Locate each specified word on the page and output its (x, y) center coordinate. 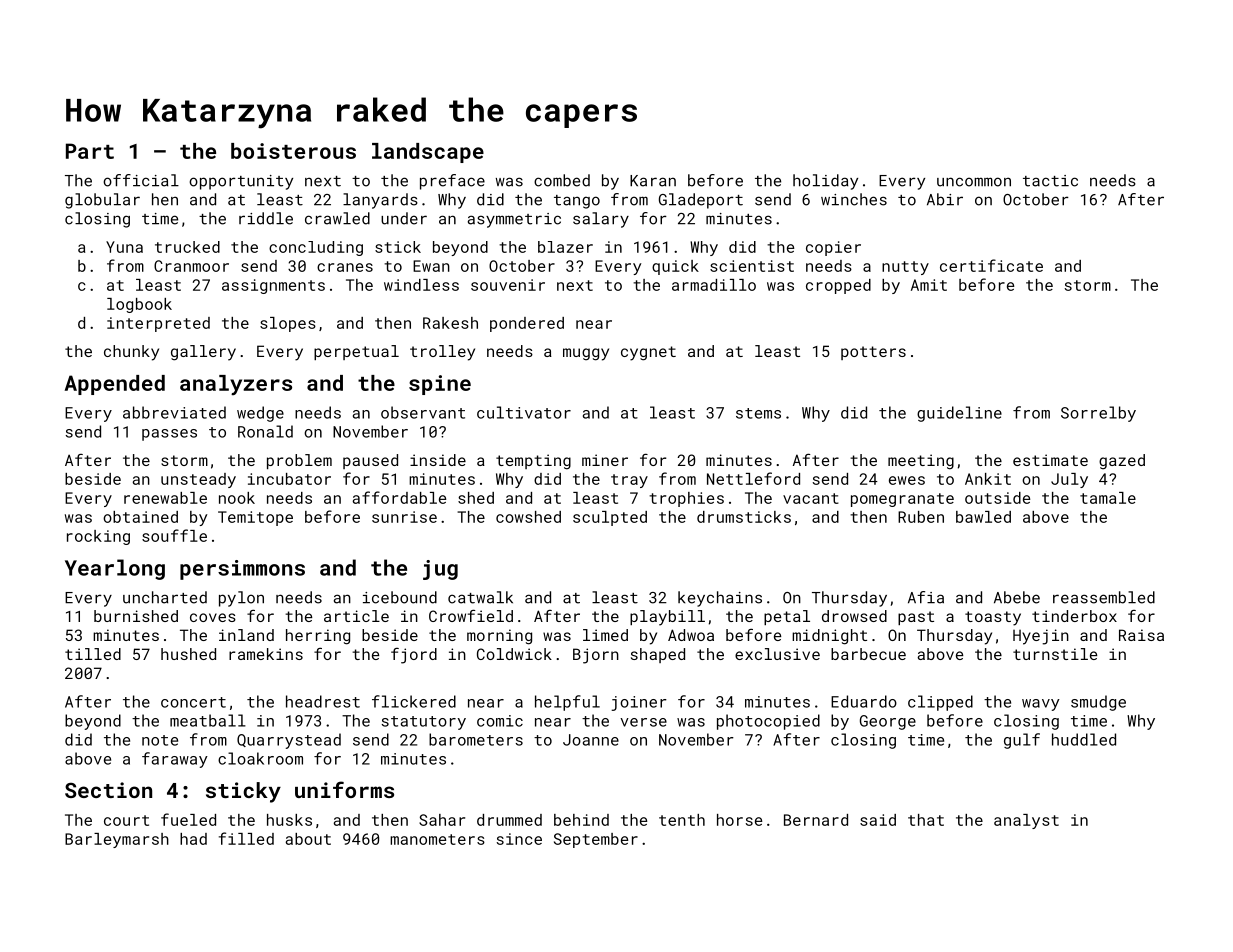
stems (758, 413)
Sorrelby (1098, 414)
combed (562, 180)
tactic (1050, 181)
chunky (131, 353)
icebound (400, 597)
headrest (323, 701)
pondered (527, 324)
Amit (929, 285)
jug (440, 570)
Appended (115, 385)
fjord (414, 656)
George (888, 722)
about (308, 839)
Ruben (921, 517)
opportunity (241, 182)
